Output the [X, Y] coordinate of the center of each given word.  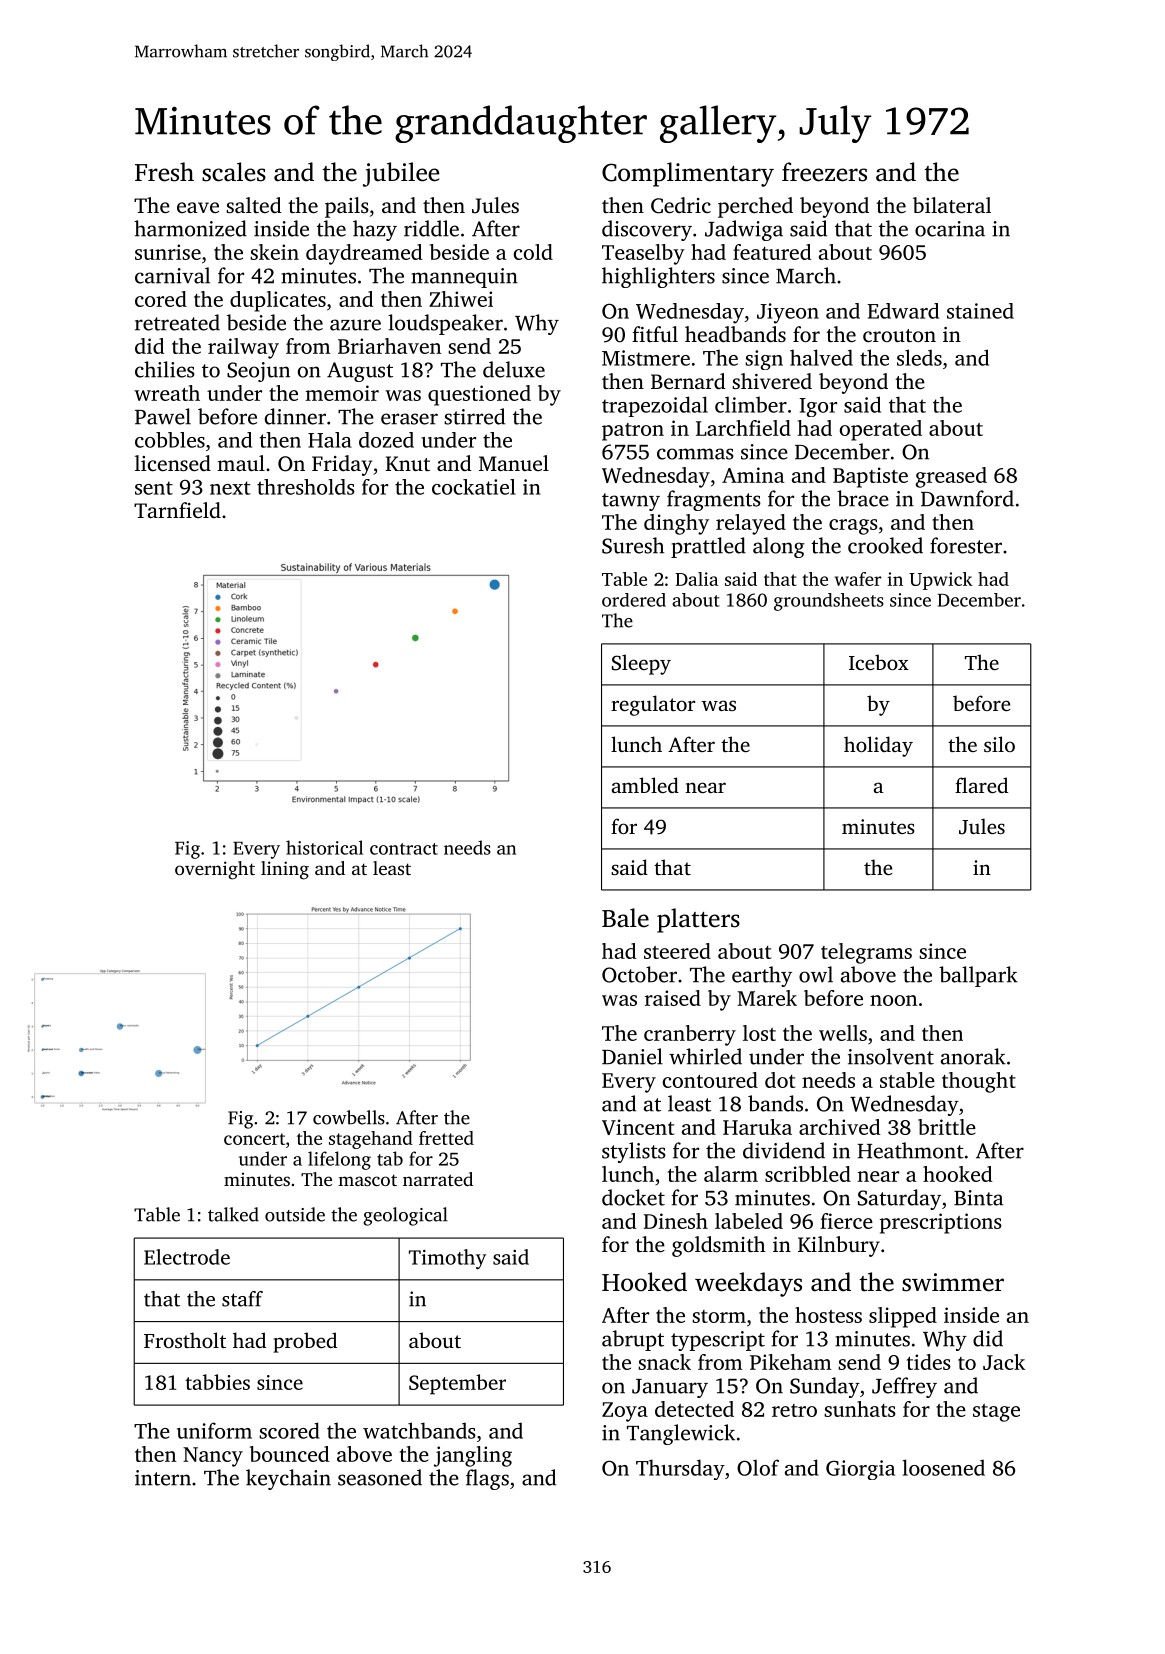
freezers [824, 172]
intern [163, 1478]
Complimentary [688, 174]
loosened [943, 1467]
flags [487, 1479]
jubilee [401, 174]
